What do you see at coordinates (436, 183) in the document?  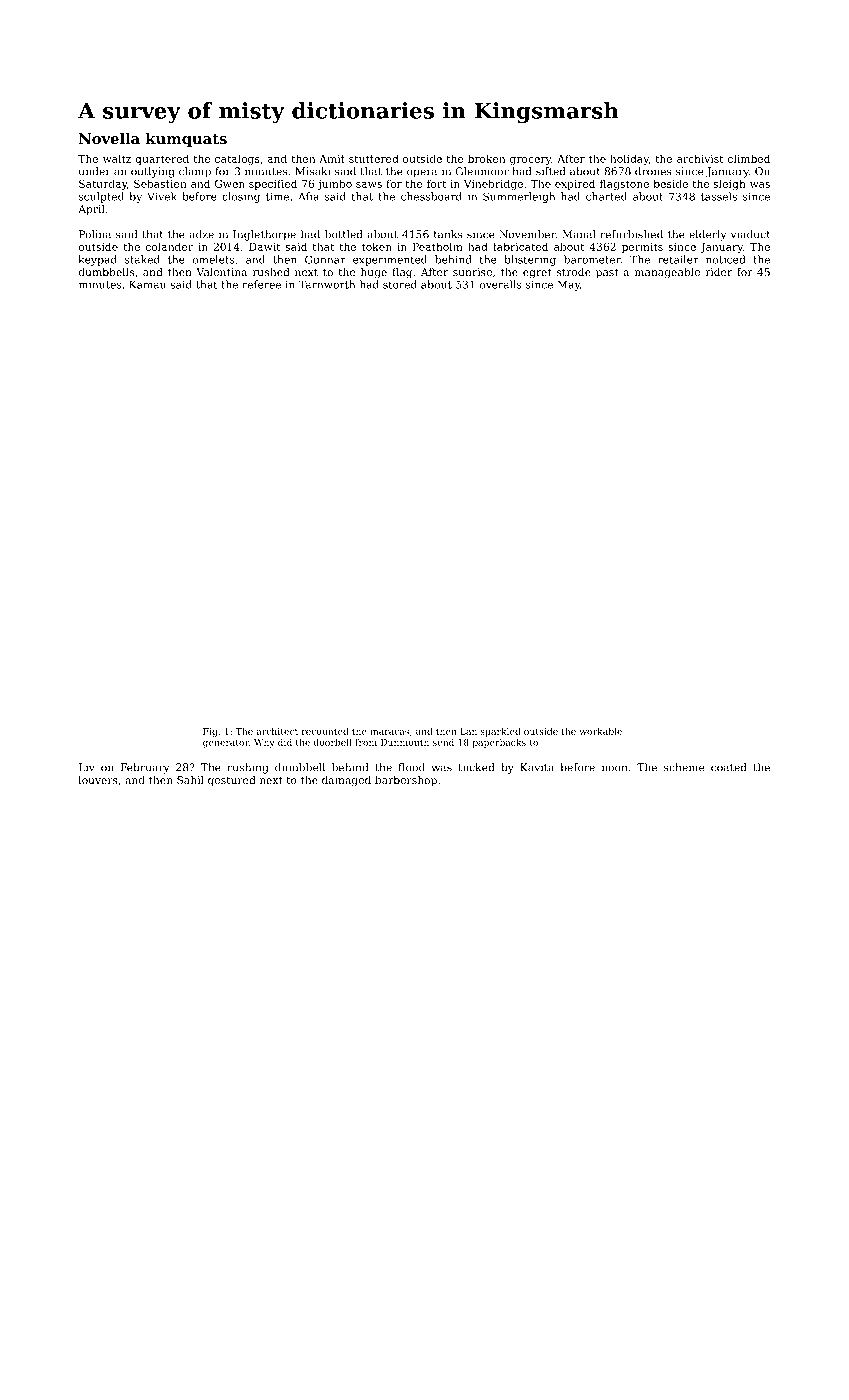 I see `fort` at bounding box center [436, 183].
